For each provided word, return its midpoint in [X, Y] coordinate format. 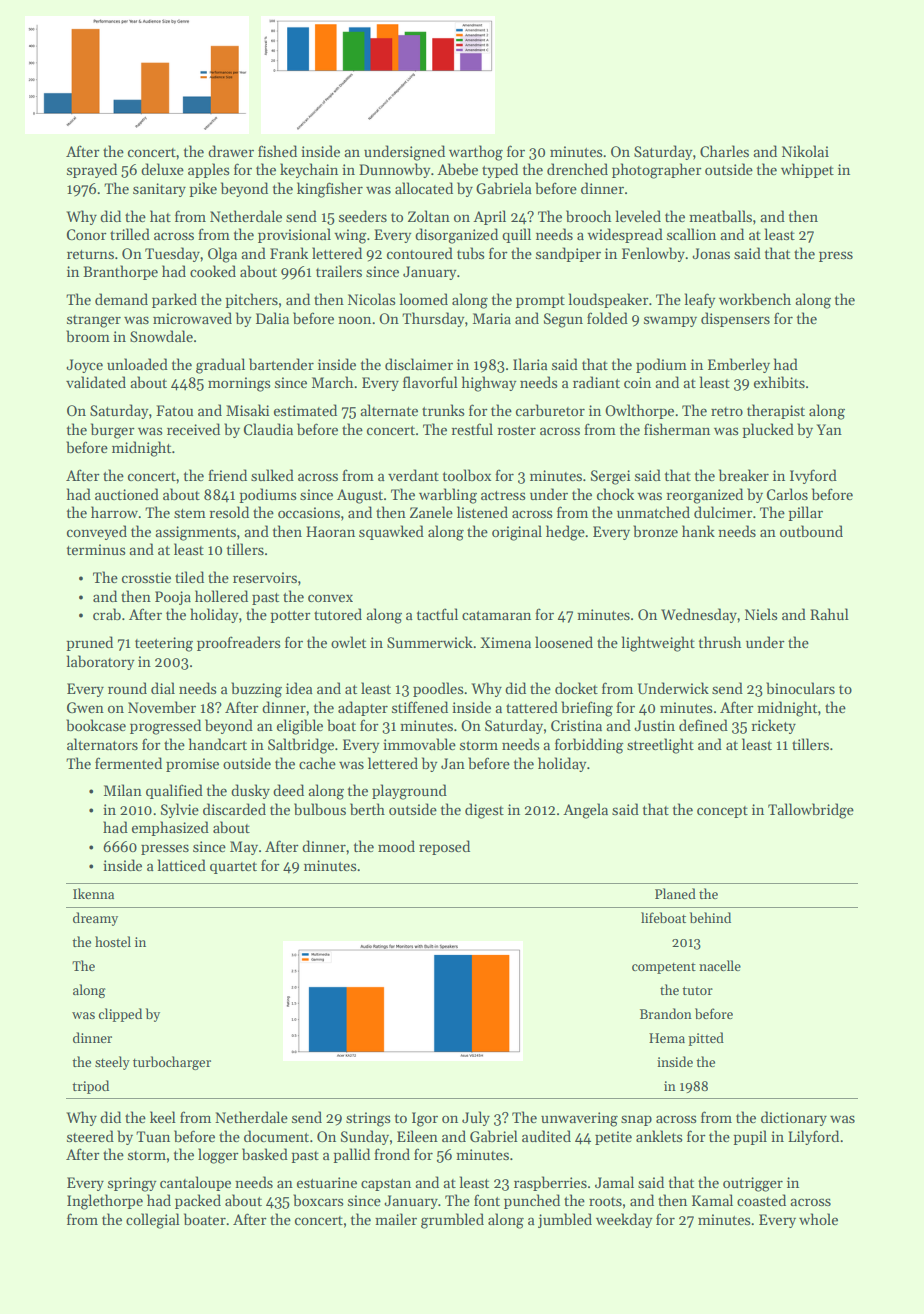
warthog [476, 153]
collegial [153, 1221]
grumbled [452, 1221]
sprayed [92, 170]
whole [818, 1219]
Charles [724, 151]
